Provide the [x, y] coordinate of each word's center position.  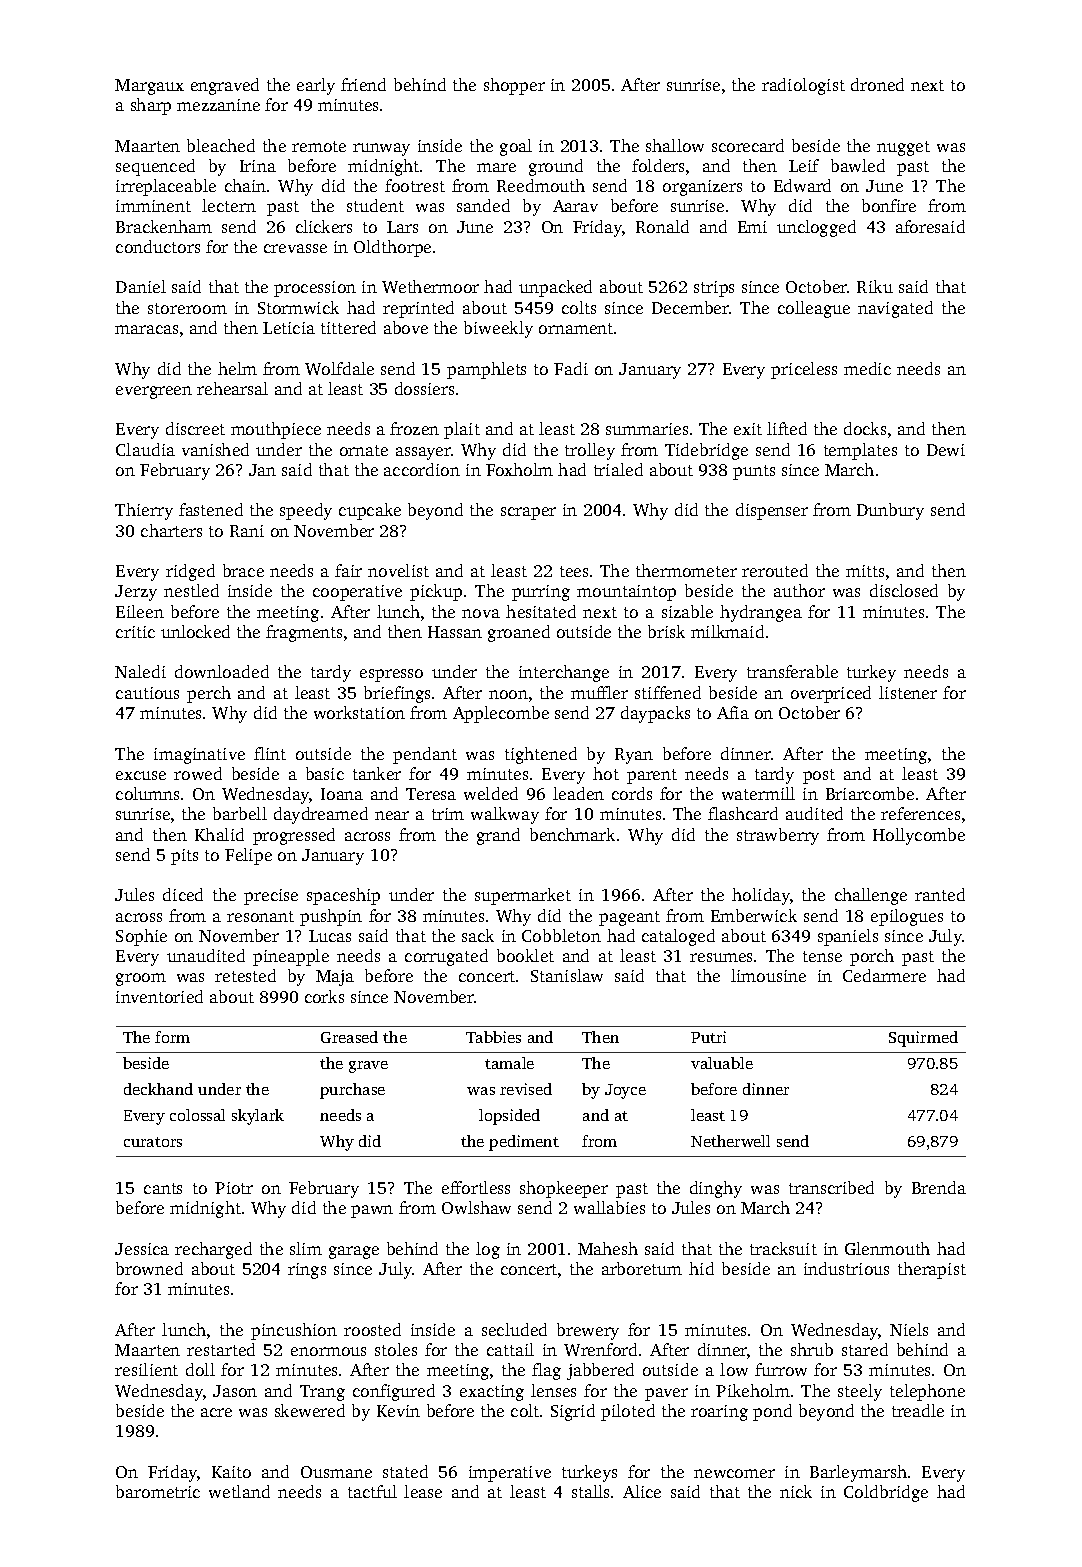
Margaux [149, 87]
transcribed [831, 1187]
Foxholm [519, 469]
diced [183, 894]
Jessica [142, 1249]
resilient [146, 1369]
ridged [190, 572]
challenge [871, 896]
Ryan [634, 756]
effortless [476, 1187]
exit [748, 429]
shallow [675, 145]
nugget [903, 148]
